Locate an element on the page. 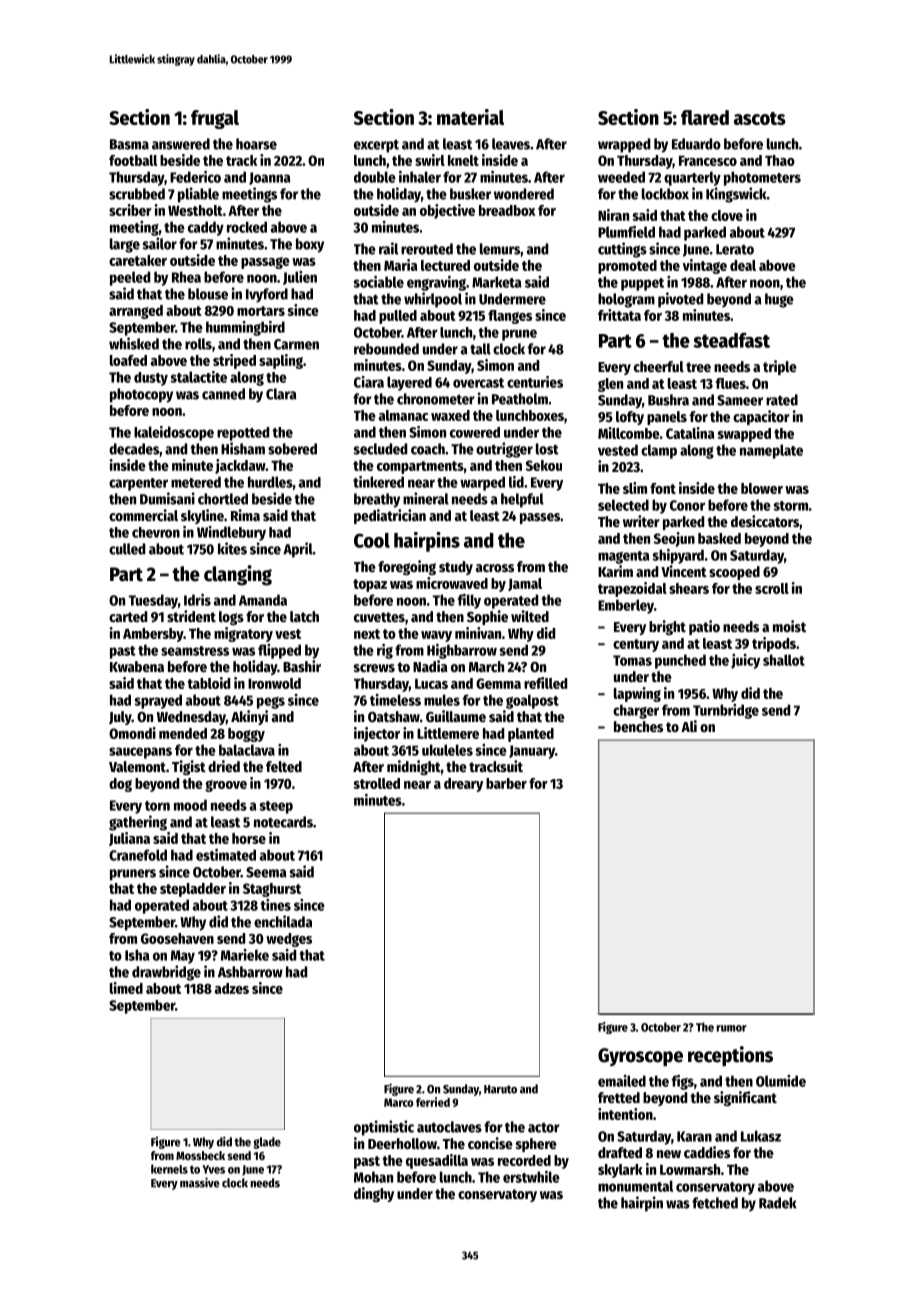 This image has width=924, height=1308. excerpt is located at coordinates (376, 146).
